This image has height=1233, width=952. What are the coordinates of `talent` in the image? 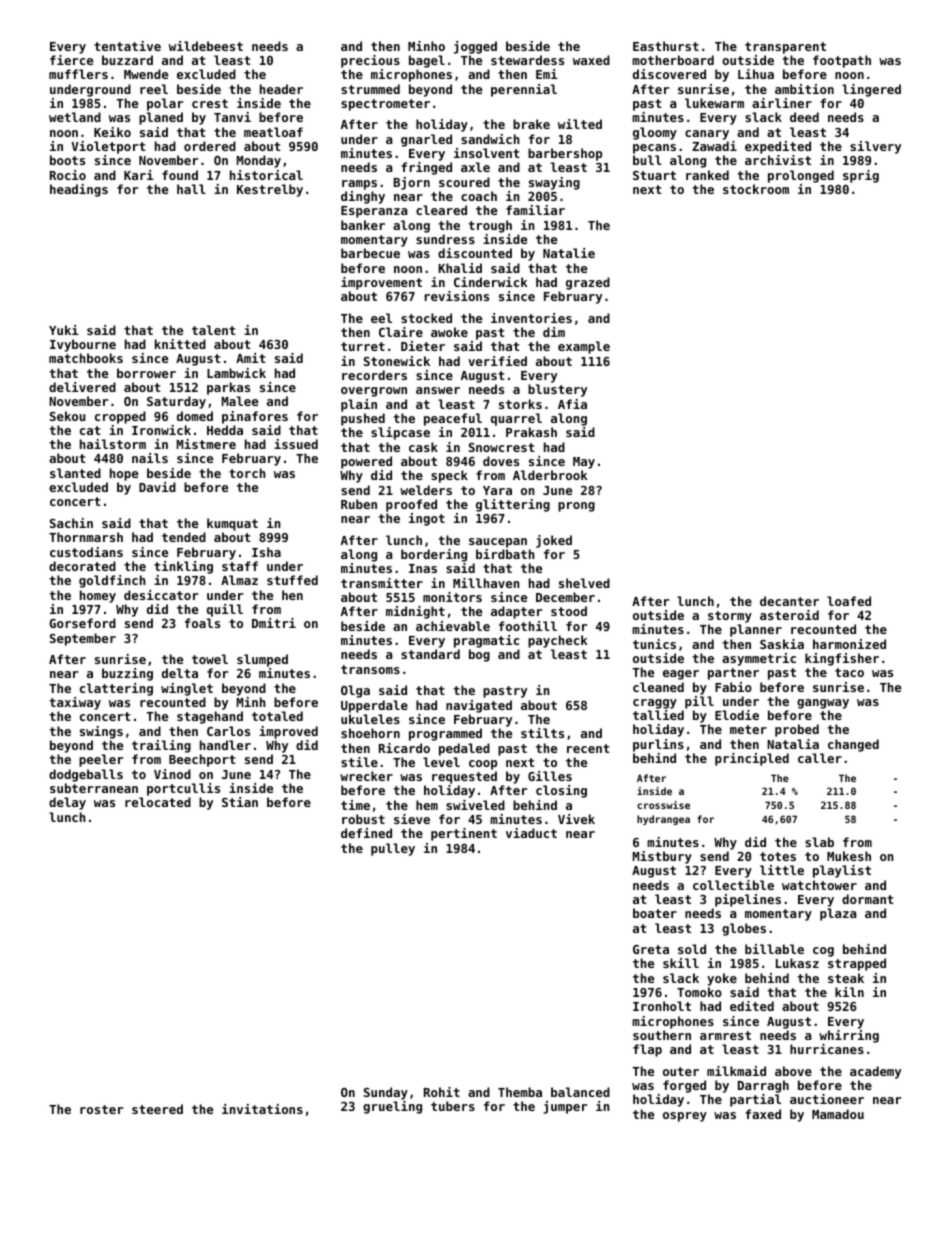 It's located at (214, 330).
